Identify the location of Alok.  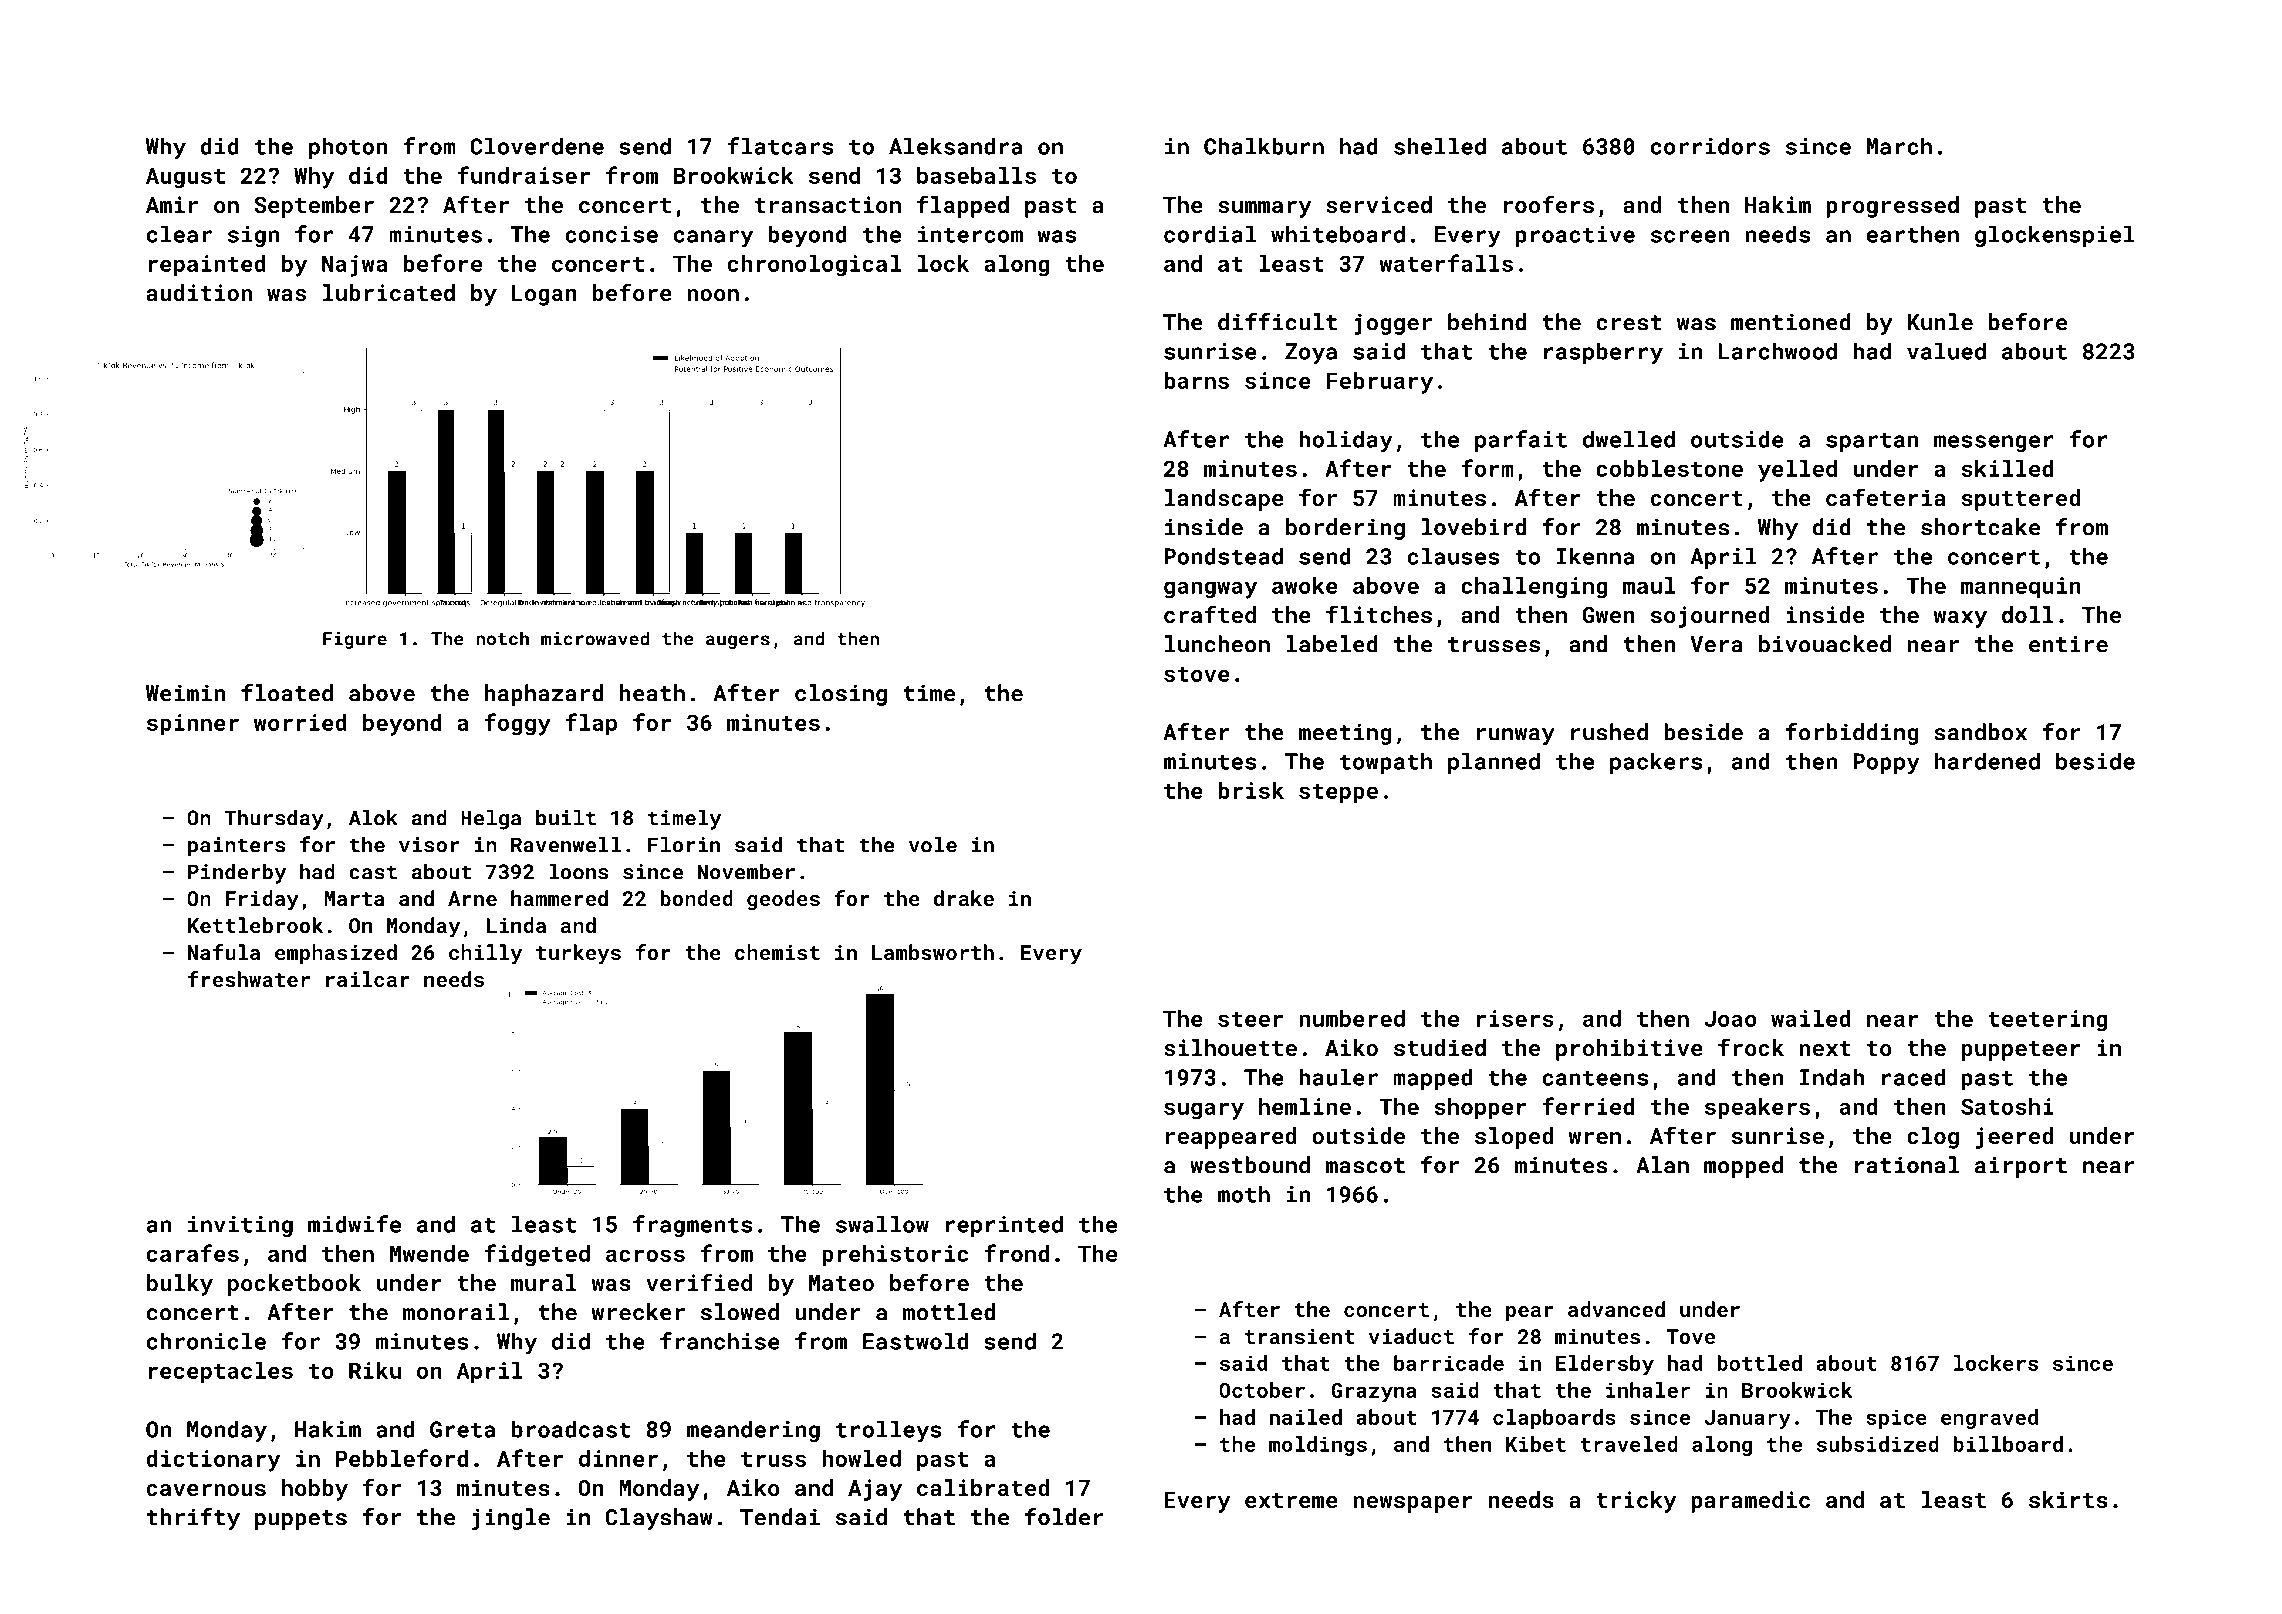
(373, 817).
